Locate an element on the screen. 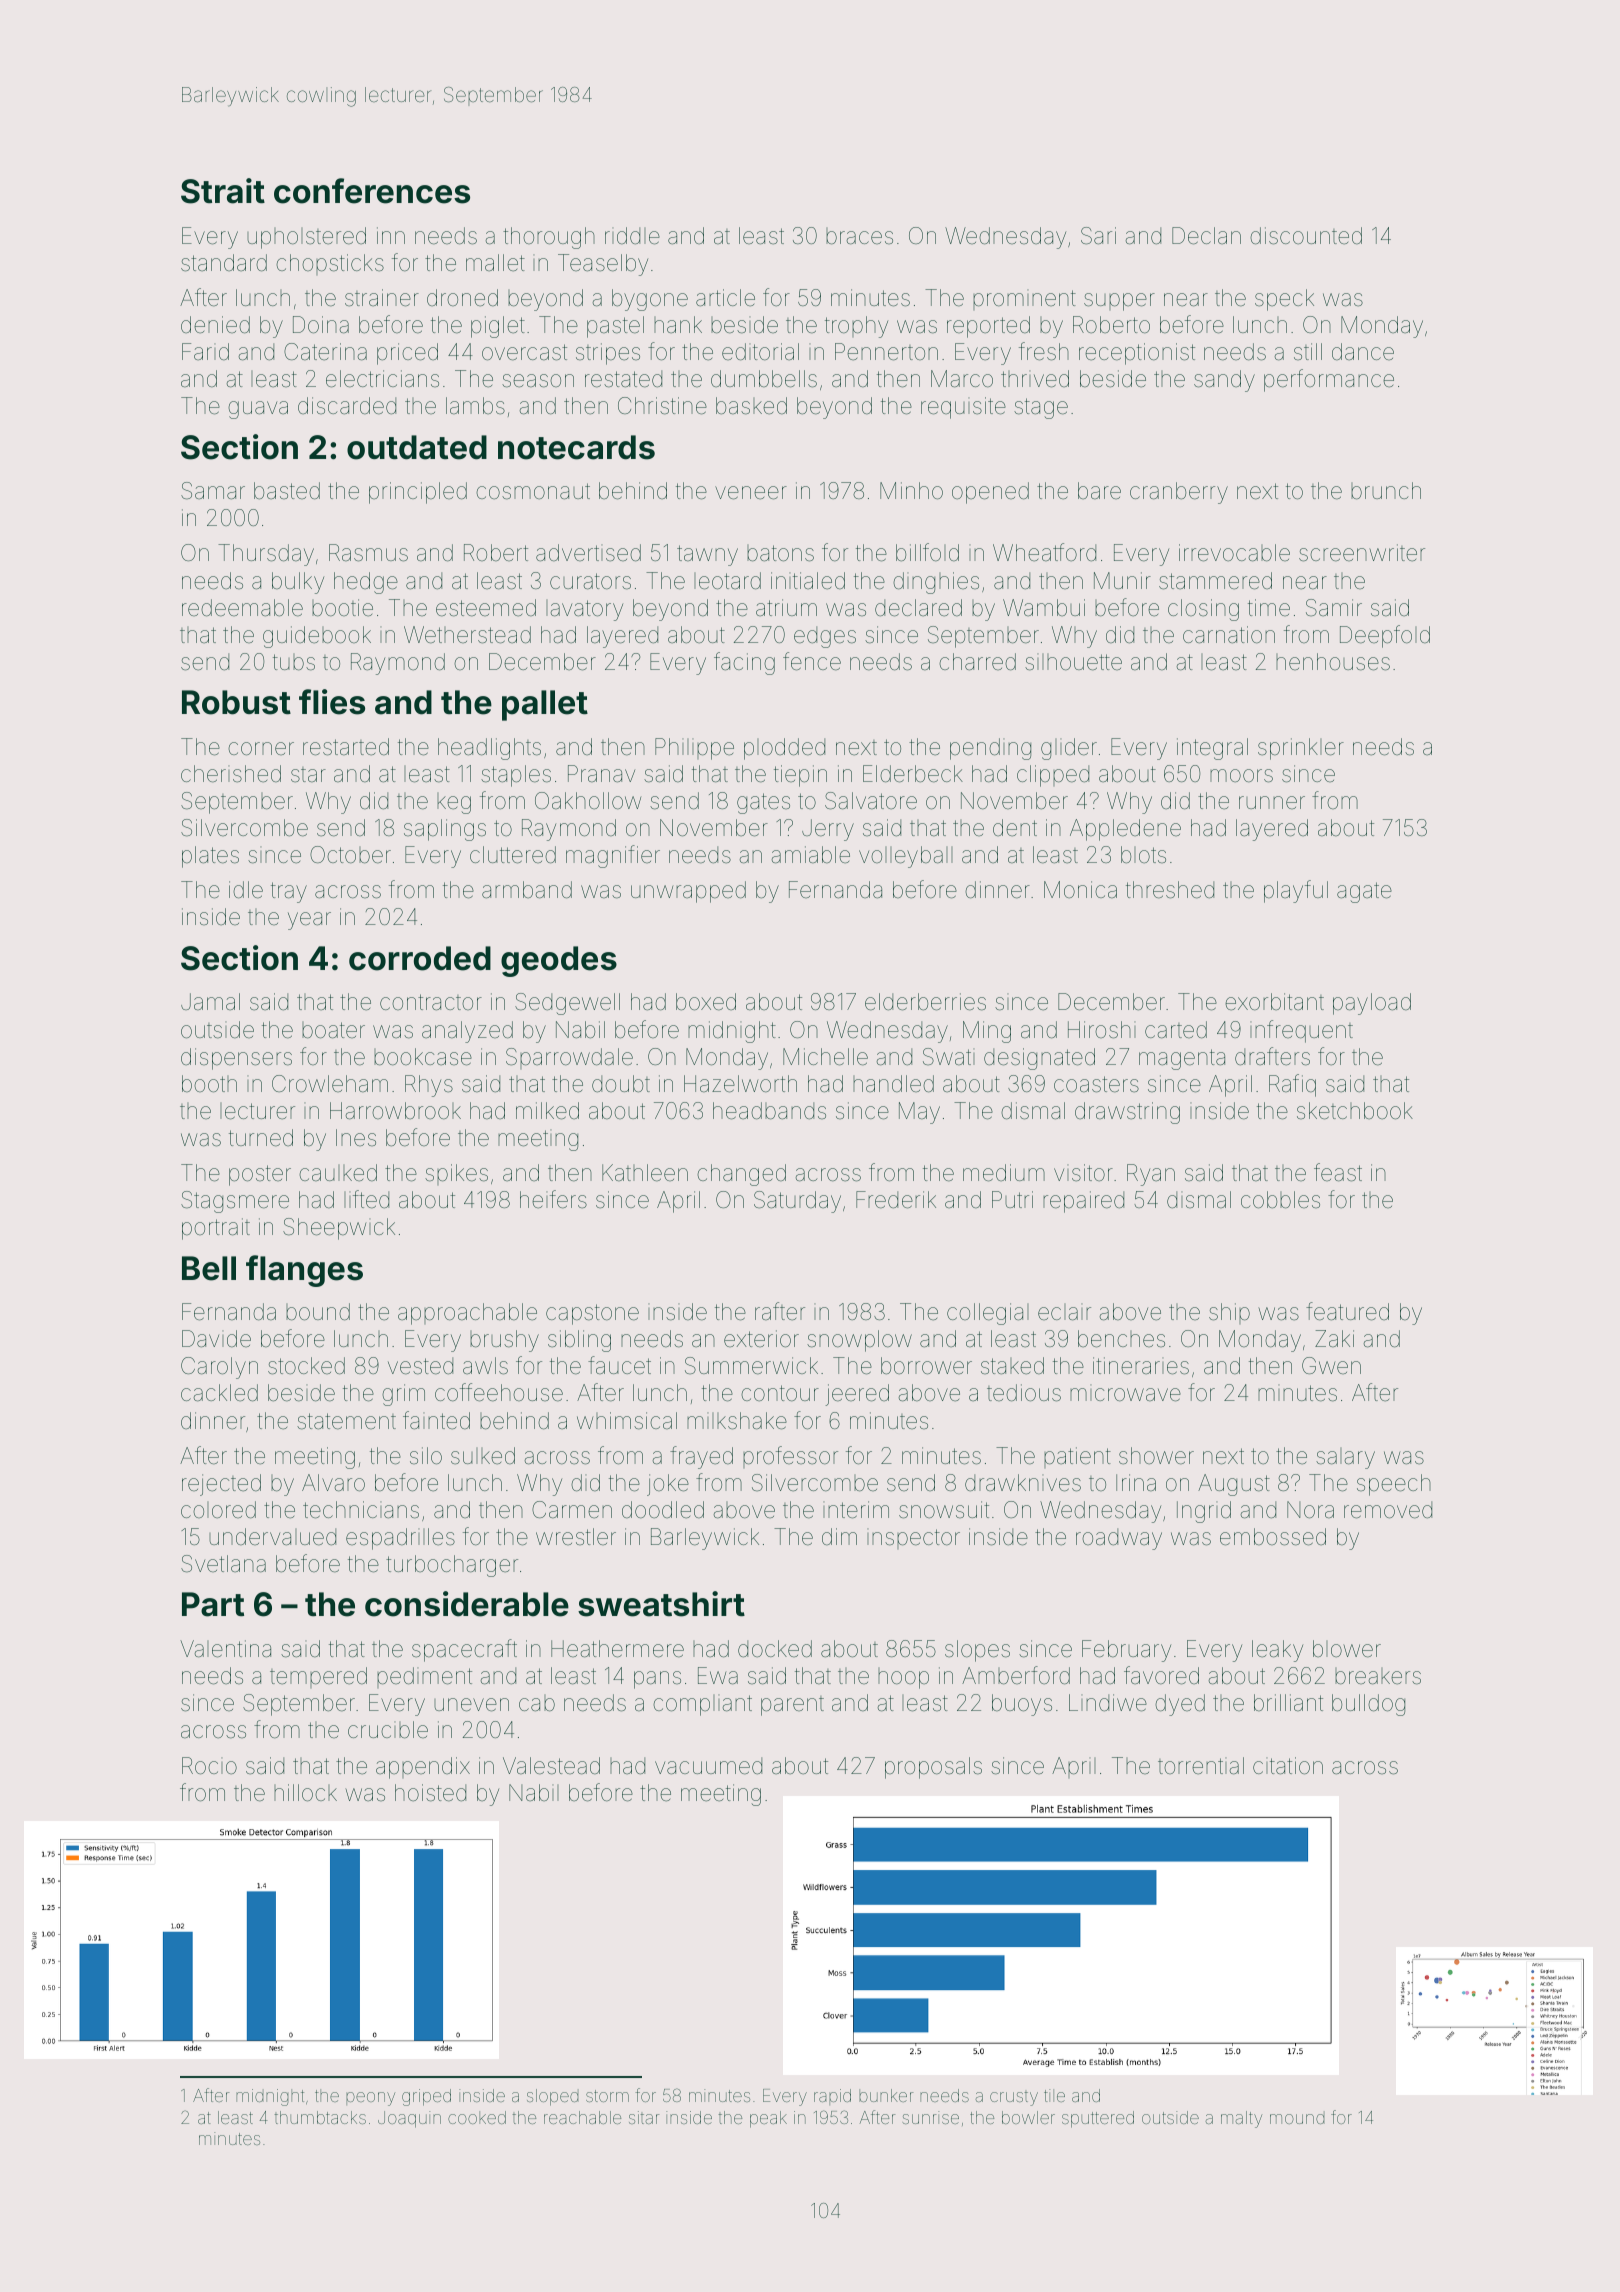 The image size is (1620, 2292). mound is located at coordinates (1297, 2119).
